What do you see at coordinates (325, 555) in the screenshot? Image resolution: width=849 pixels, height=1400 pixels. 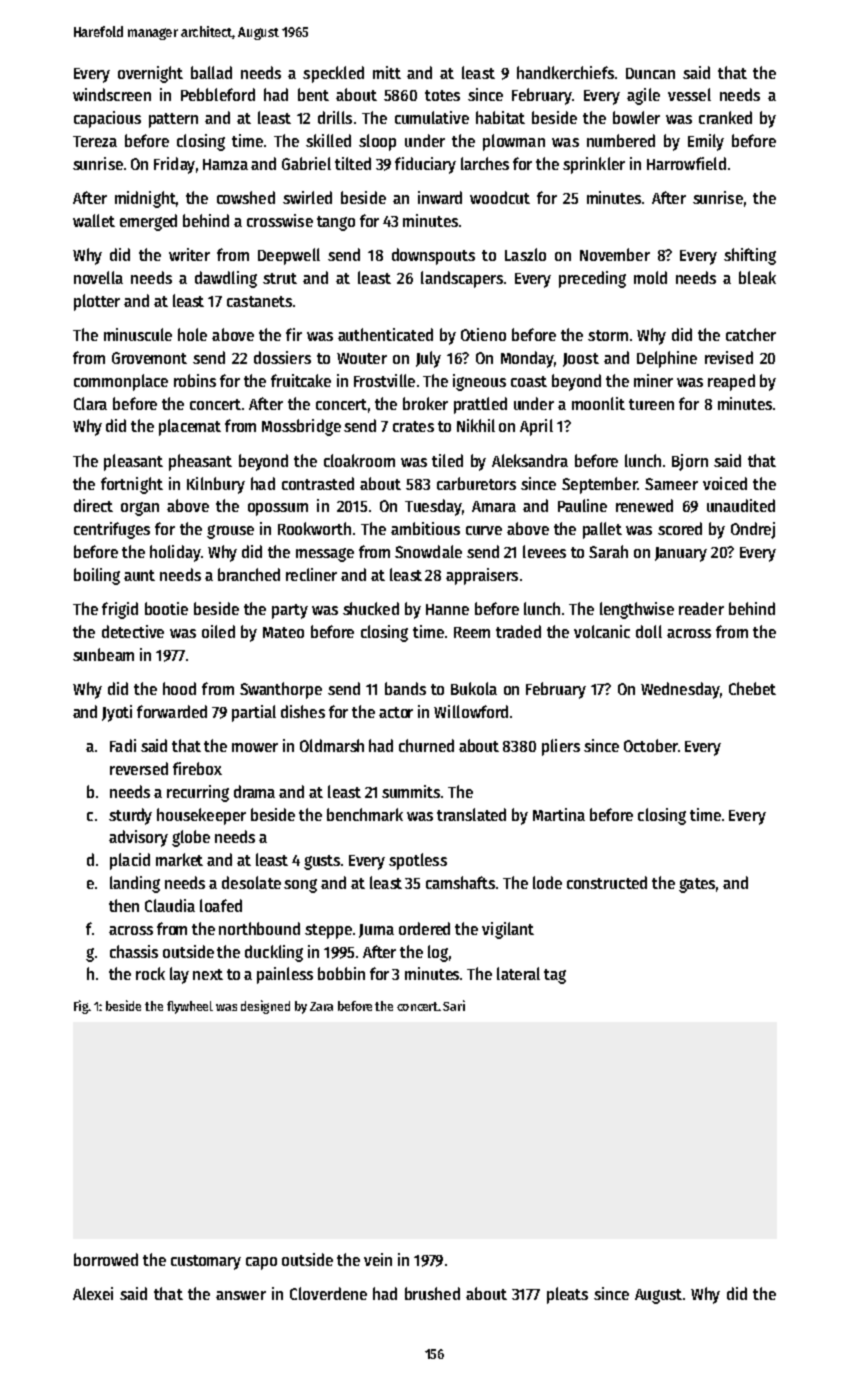 I see `message` at bounding box center [325, 555].
